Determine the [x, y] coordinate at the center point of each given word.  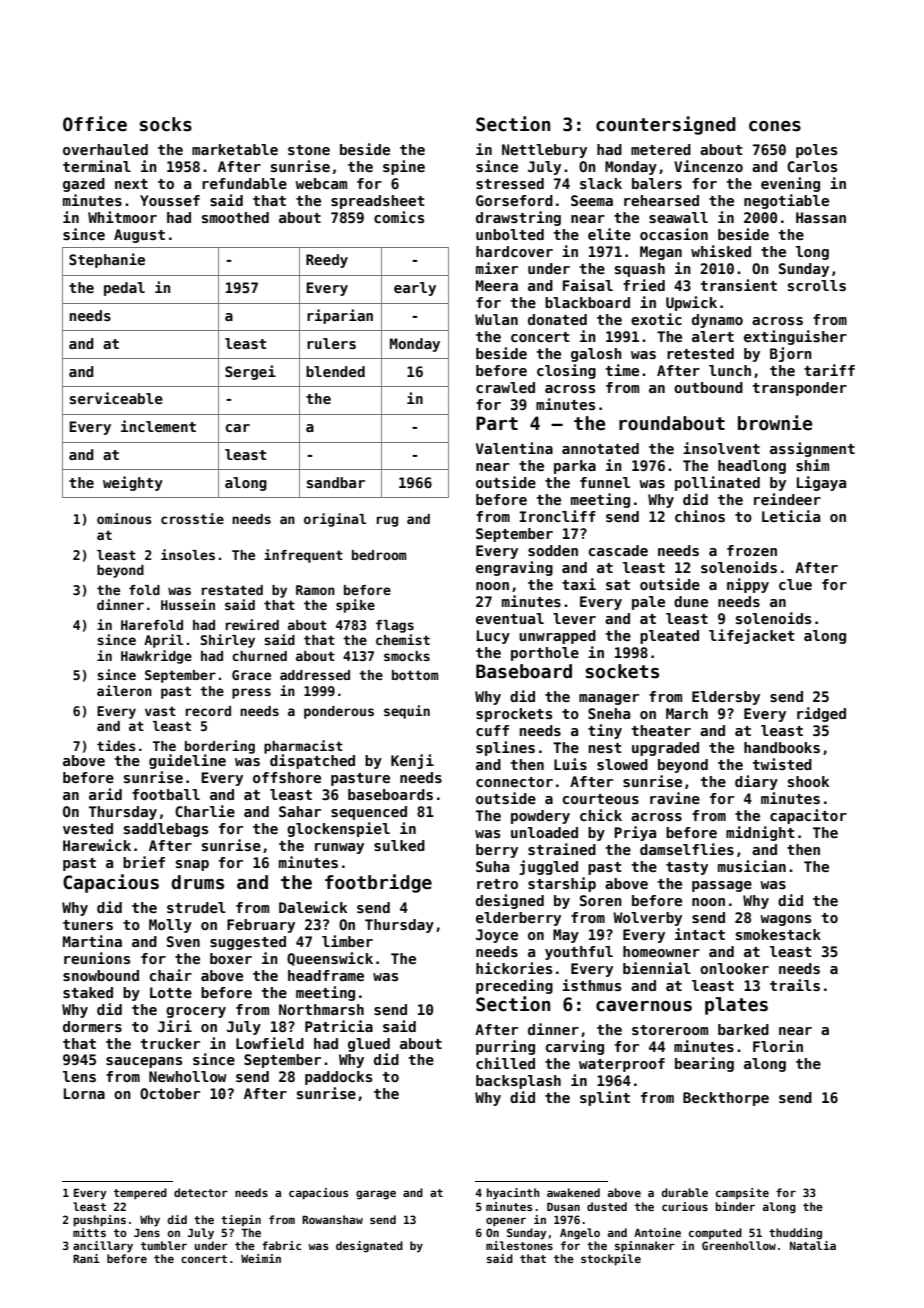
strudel [196, 907]
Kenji [412, 761]
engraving [514, 568]
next [131, 184]
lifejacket [752, 636]
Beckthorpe [726, 1099]
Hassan [821, 217]
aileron [124, 690]
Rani [86, 1258]
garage [376, 1195]
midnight [760, 833]
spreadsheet [378, 202]
